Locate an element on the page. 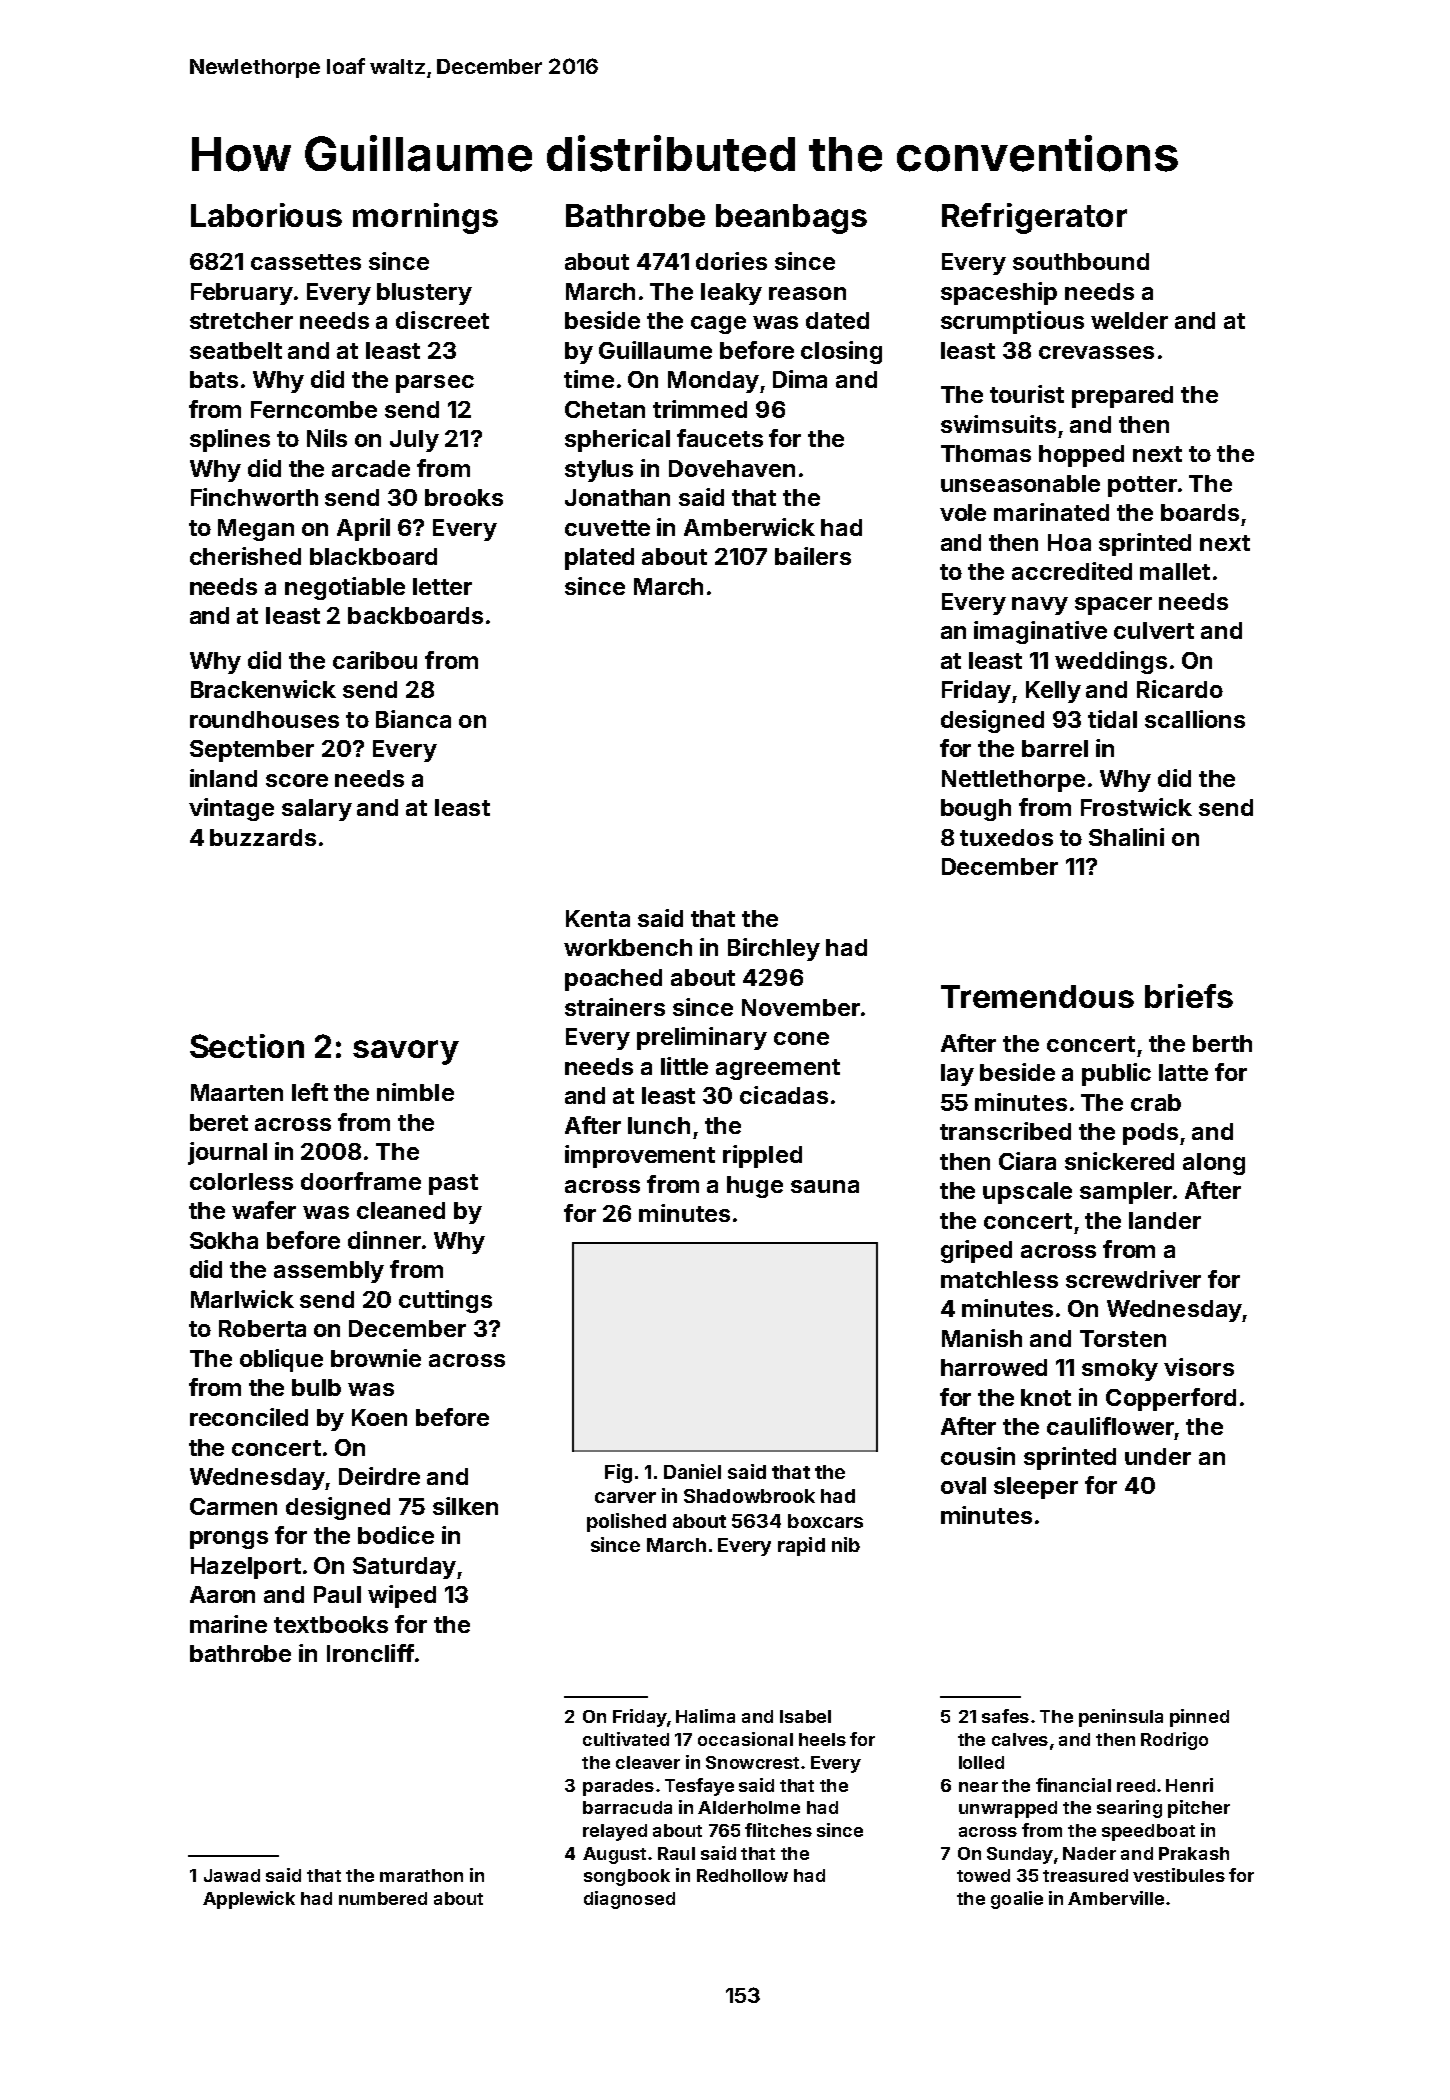  closing is located at coordinates (841, 352).
